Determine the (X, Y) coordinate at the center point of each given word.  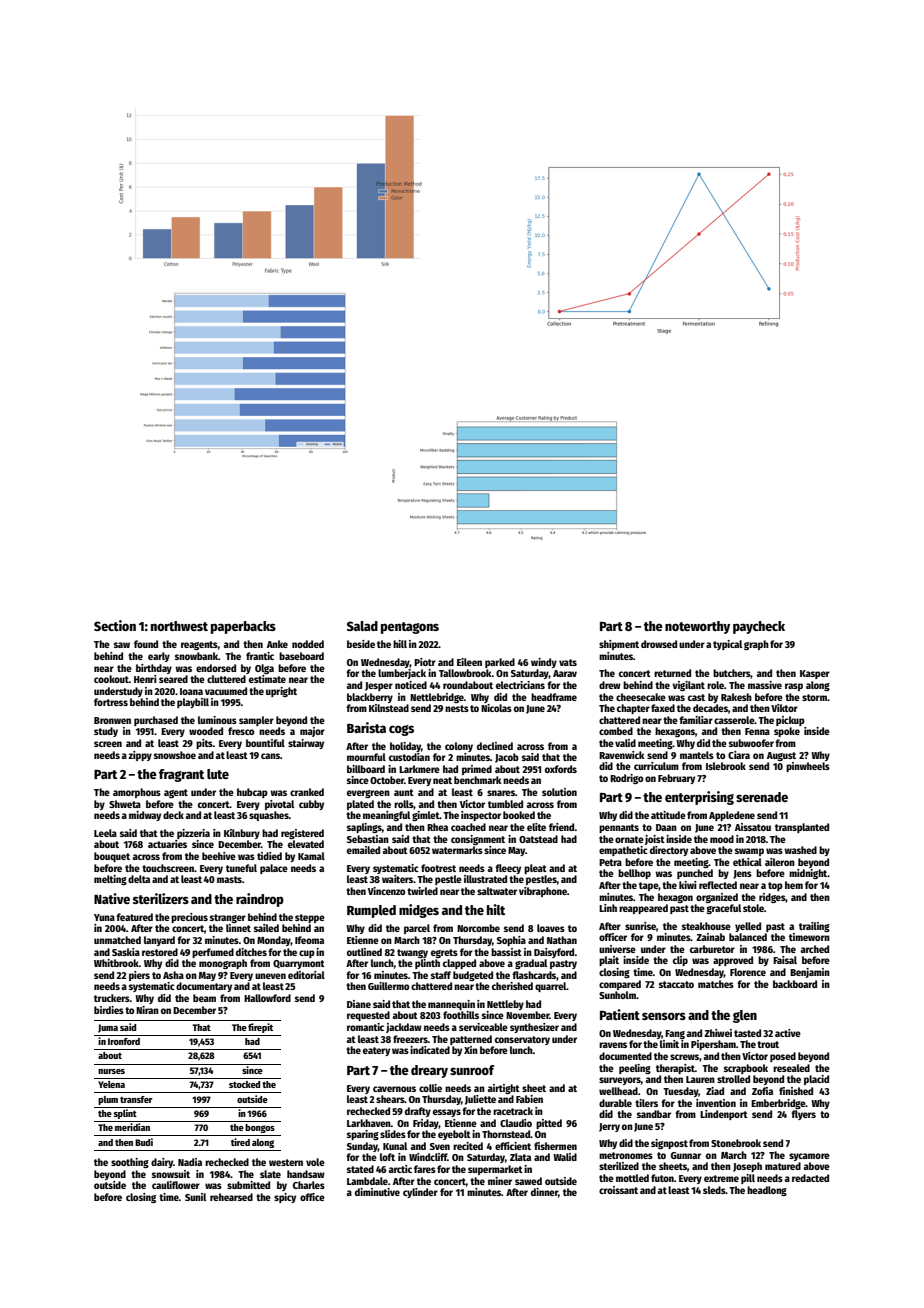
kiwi (688, 885)
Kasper (815, 674)
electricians (520, 685)
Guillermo (389, 986)
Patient (620, 1014)
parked (500, 663)
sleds (714, 1190)
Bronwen (112, 720)
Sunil (195, 1197)
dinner (544, 1192)
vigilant (688, 686)
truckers (112, 998)
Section (115, 625)
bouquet (112, 857)
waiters (397, 879)
